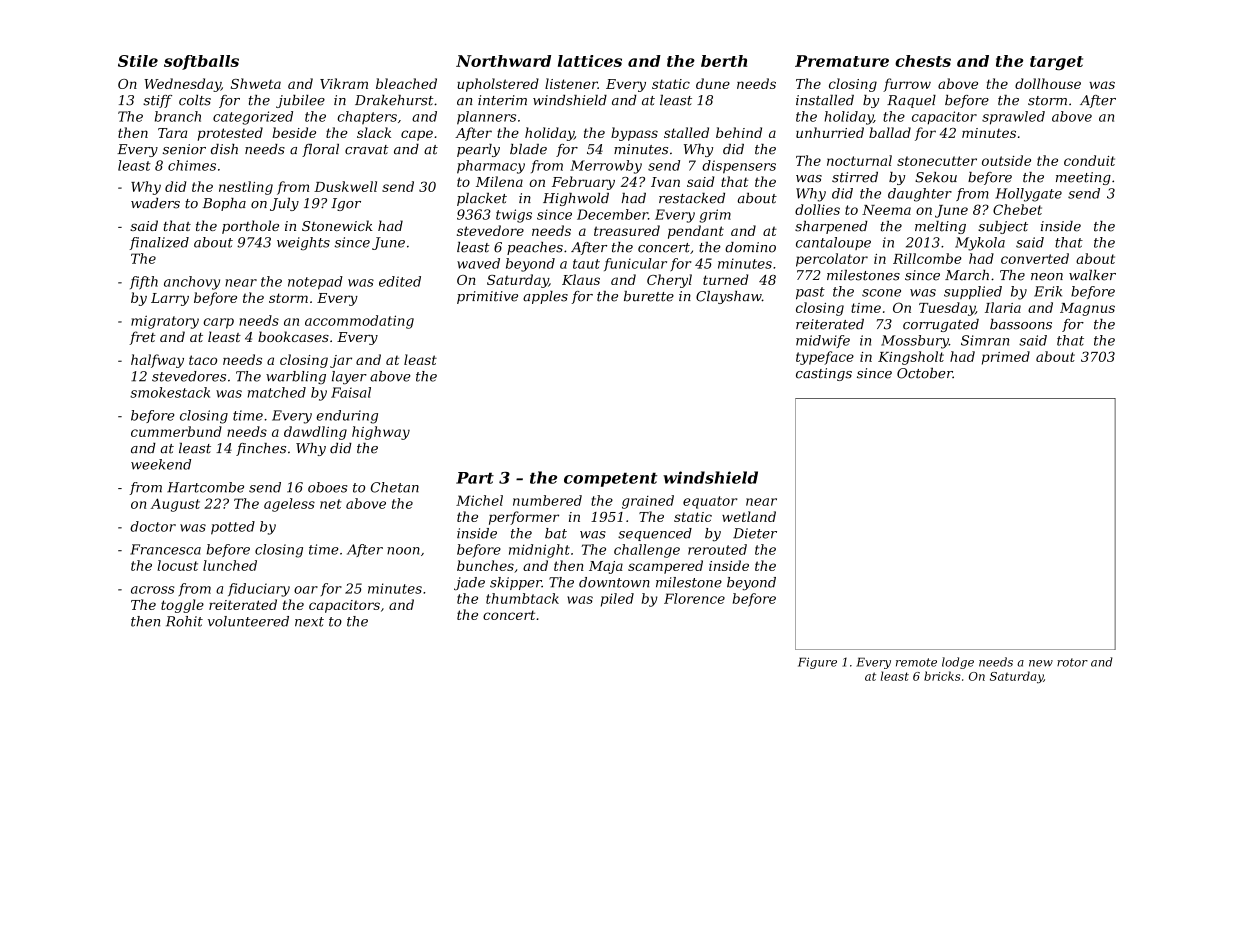 This page has width=1233, height=952. I want to click on Shweta, so click(256, 83).
